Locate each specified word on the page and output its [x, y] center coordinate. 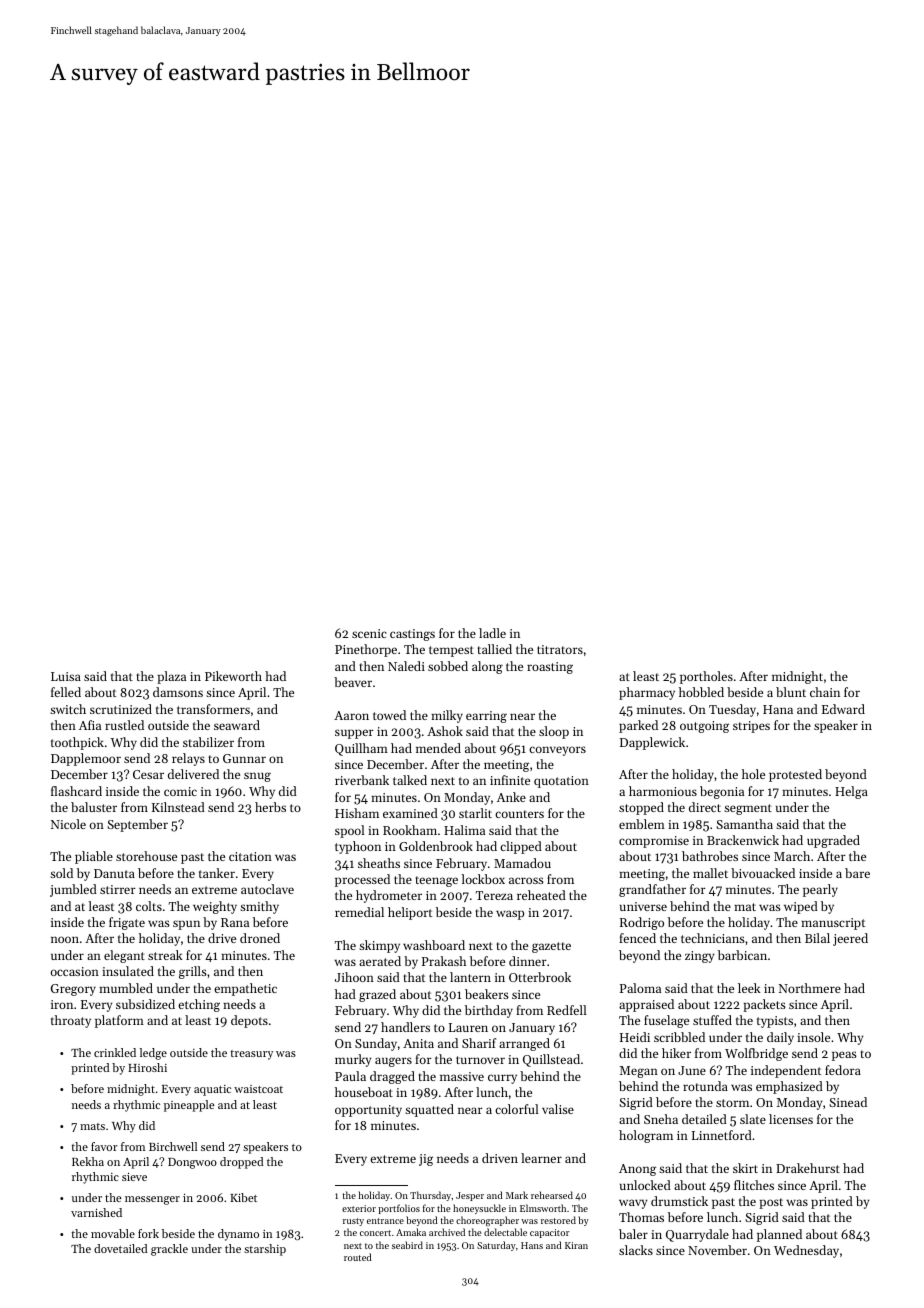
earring [486, 717]
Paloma [640, 988]
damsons [178, 692]
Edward [843, 709]
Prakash [444, 961]
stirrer [118, 889]
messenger [152, 1200]
